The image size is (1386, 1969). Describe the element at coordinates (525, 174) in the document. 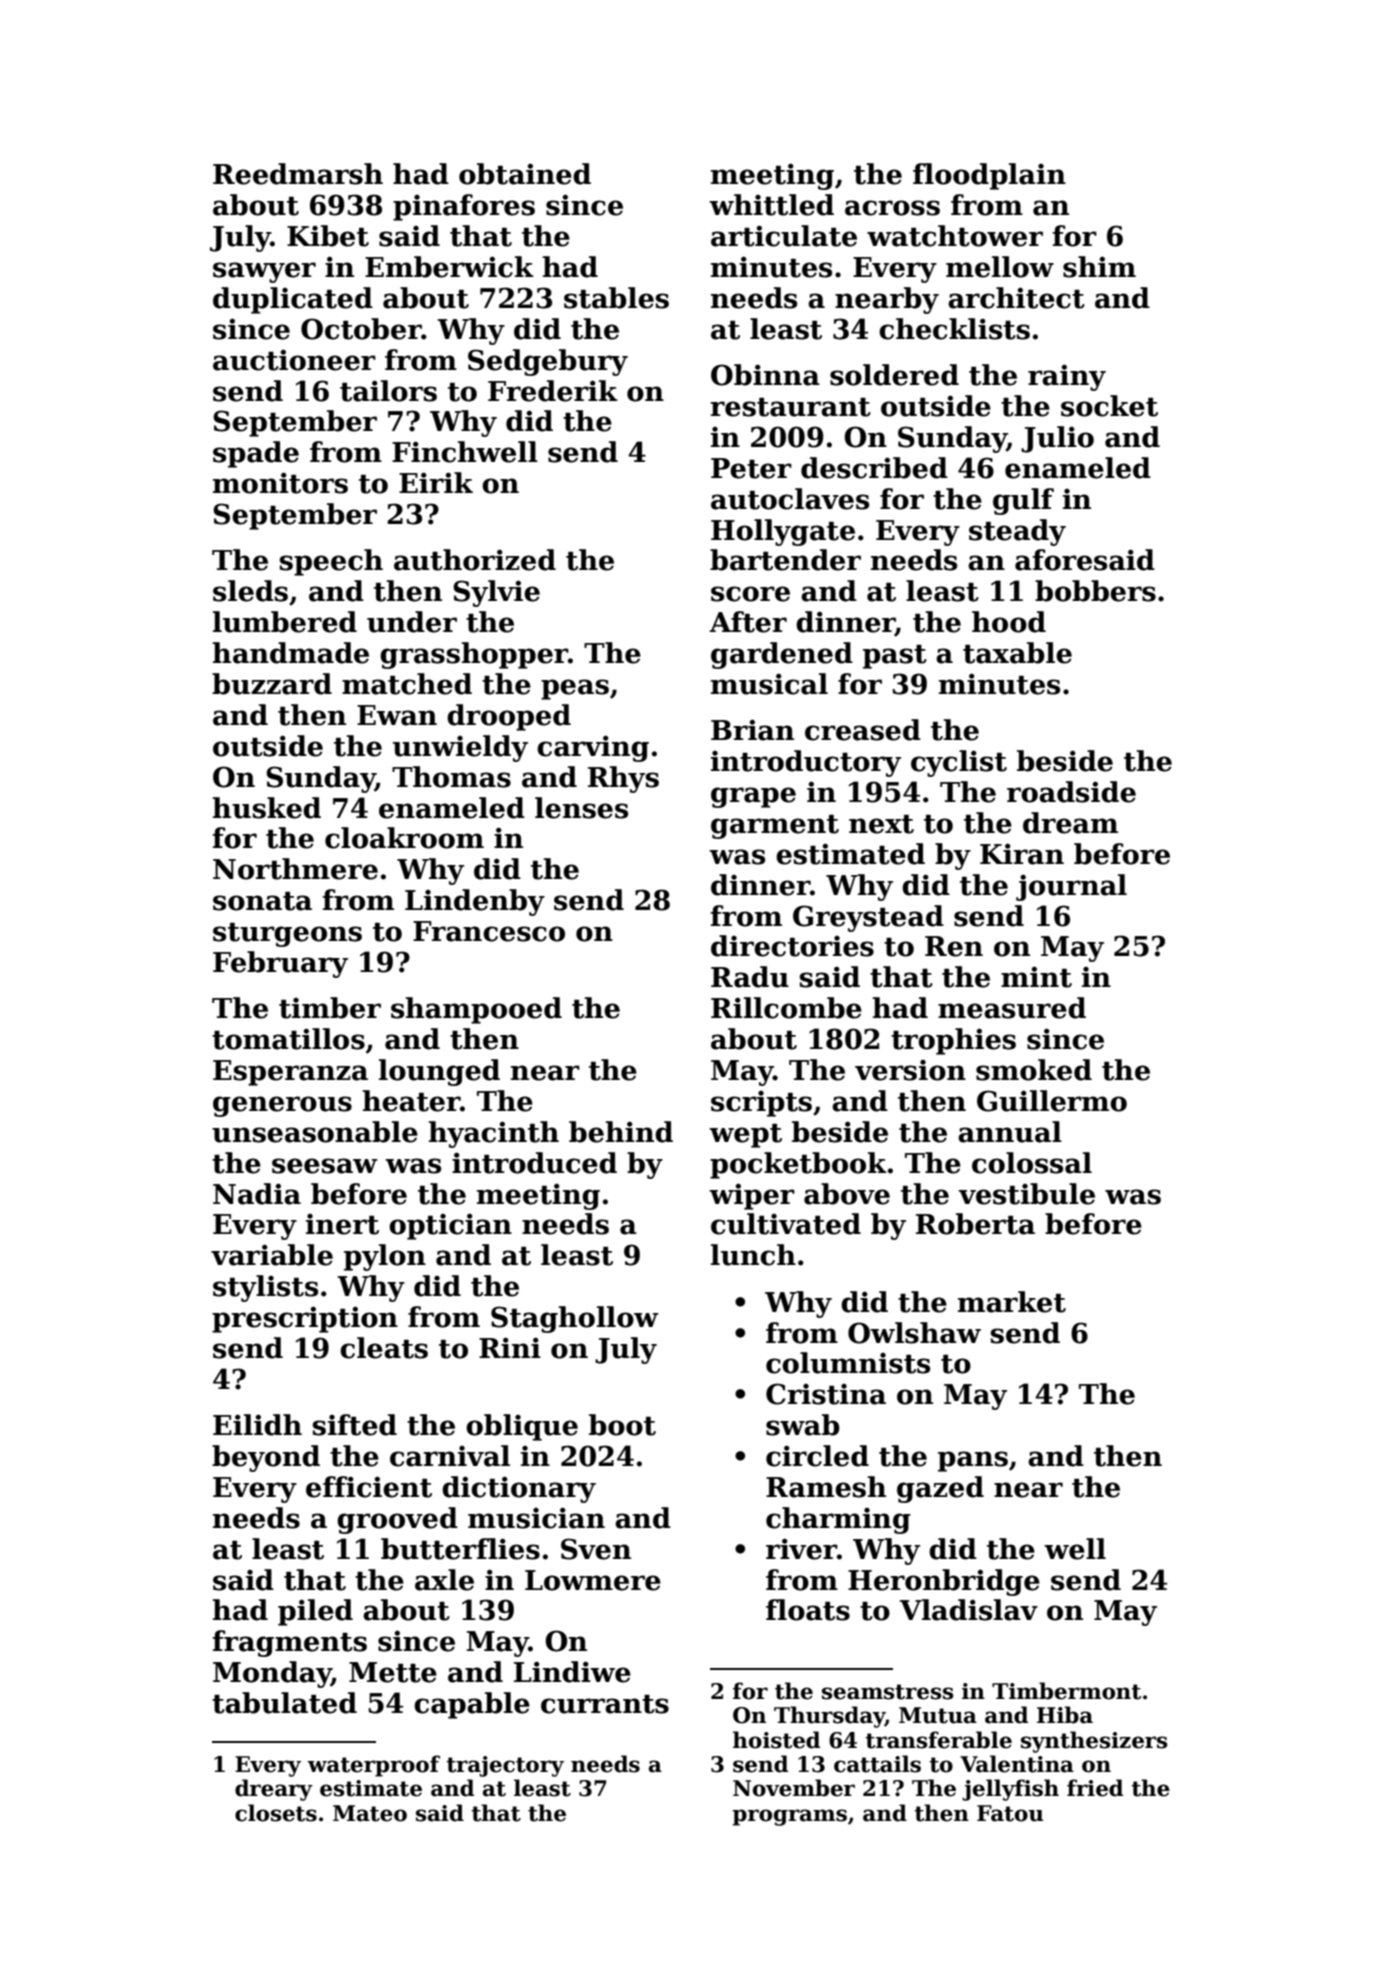

I see `obtained` at that location.
